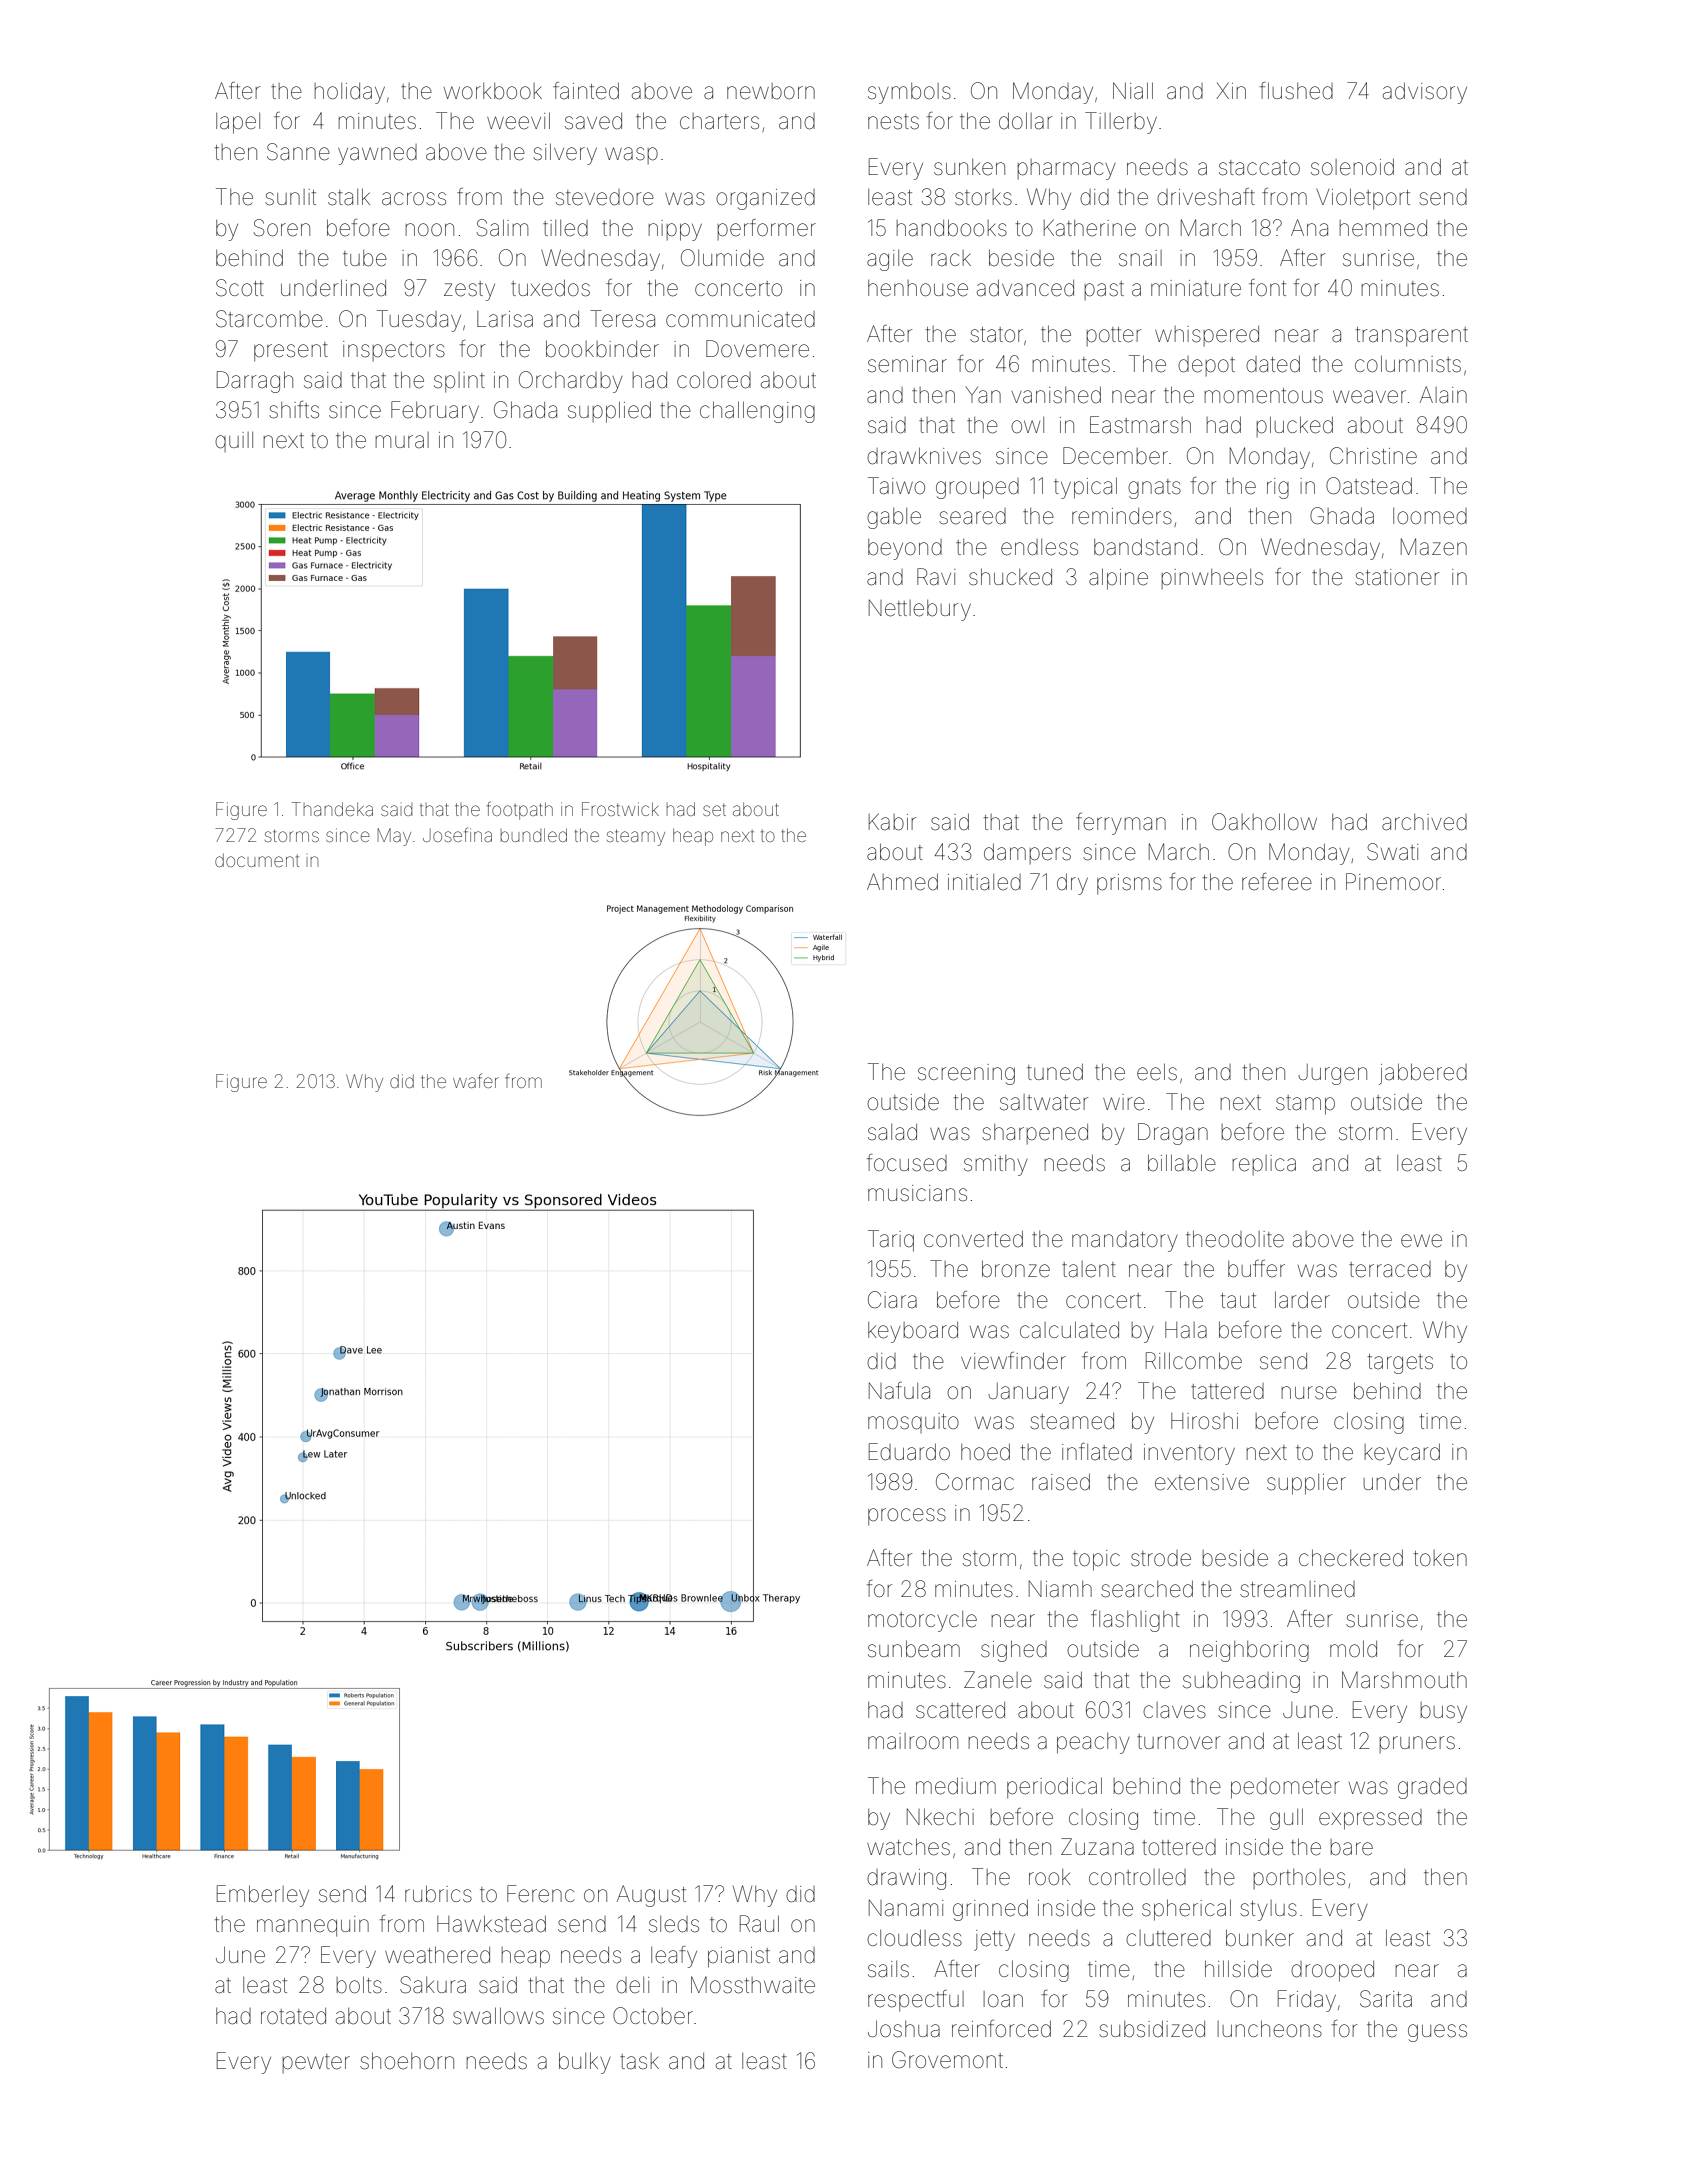  I want to click on searched, so click(1147, 1589).
